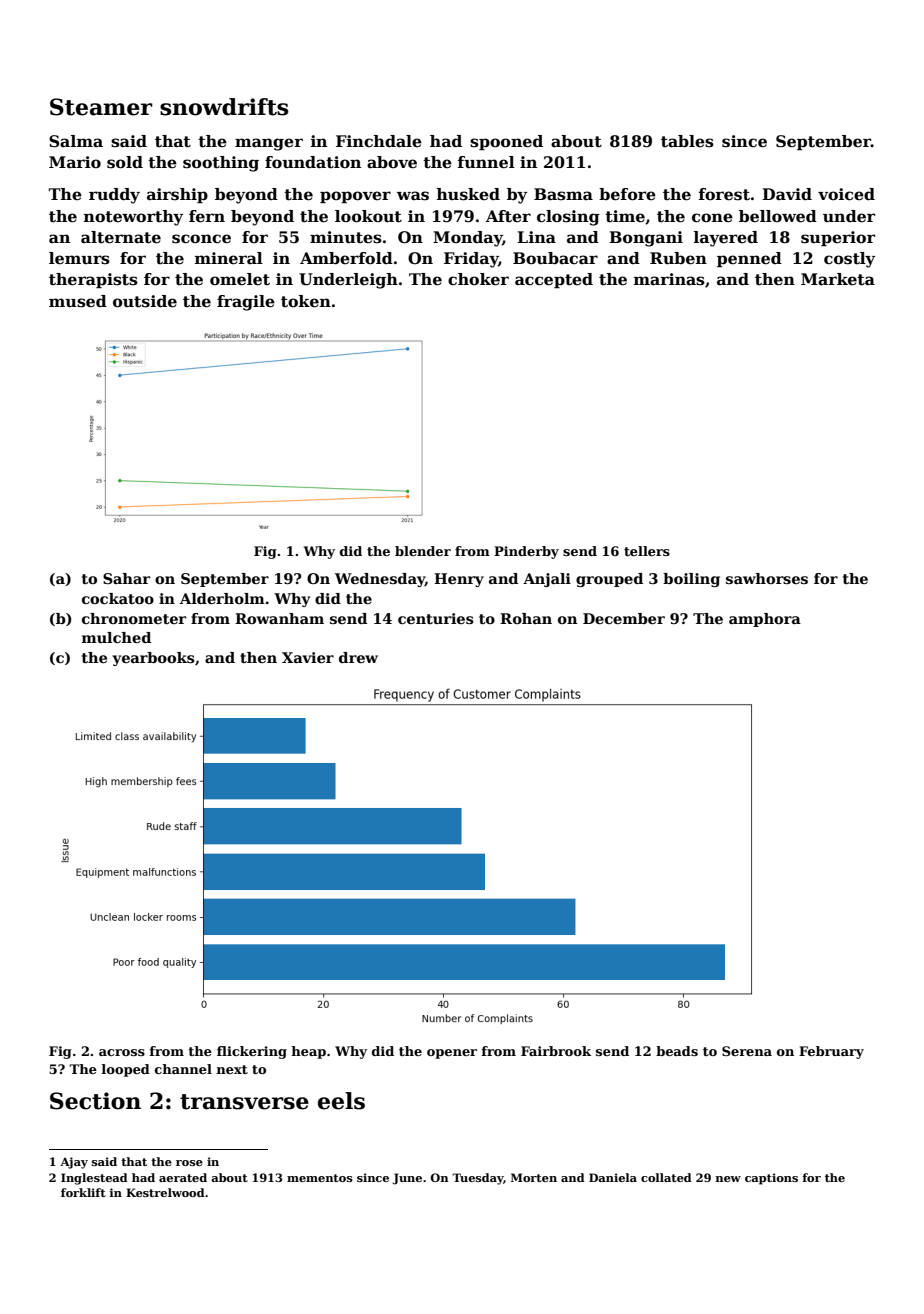 This screenshot has width=924, height=1314. Describe the element at coordinates (647, 551) in the screenshot. I see `tellers` at that location.
